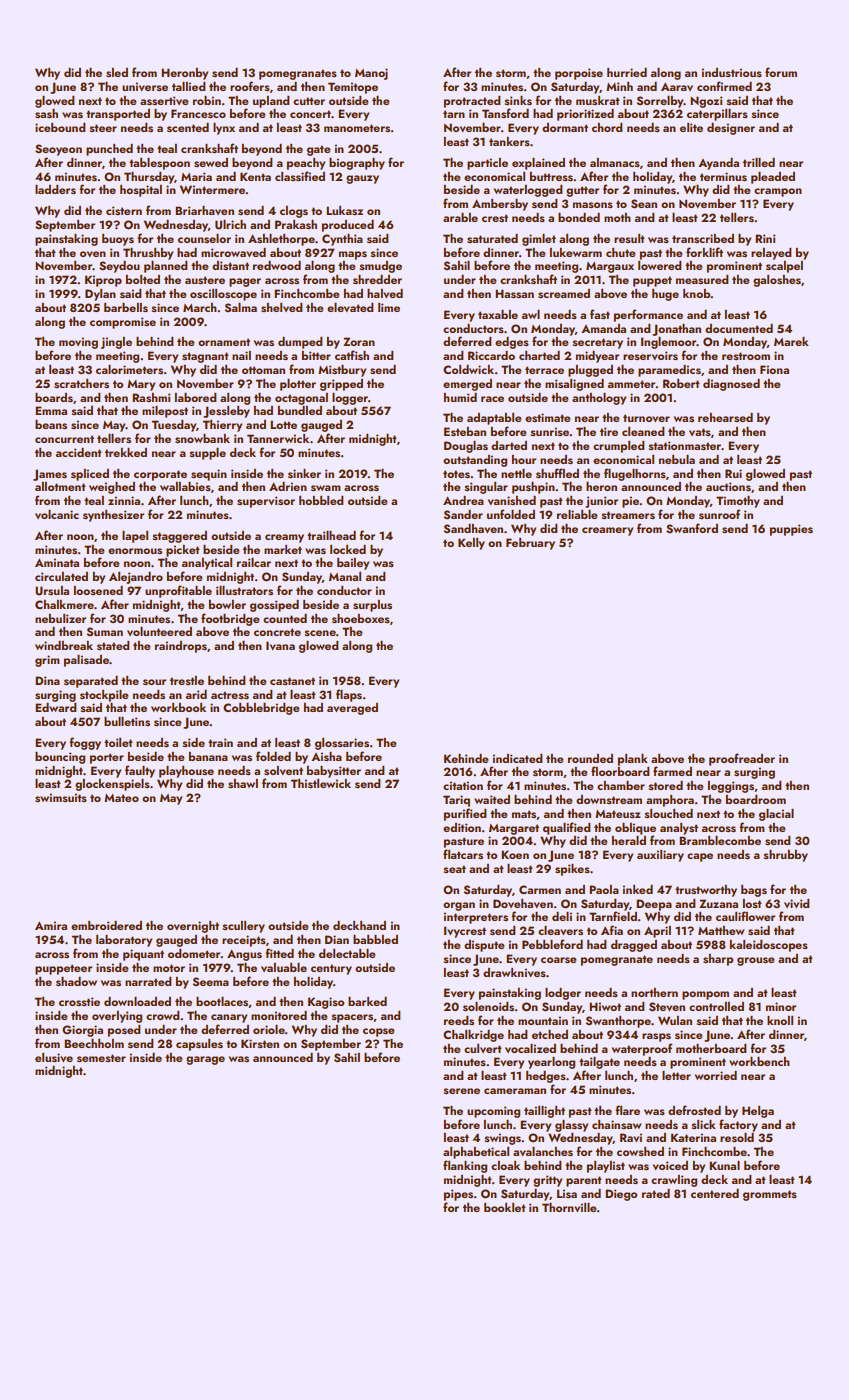 The width and height of the page is (849, 1400). I want to click on shadow, so click(76, 981).
